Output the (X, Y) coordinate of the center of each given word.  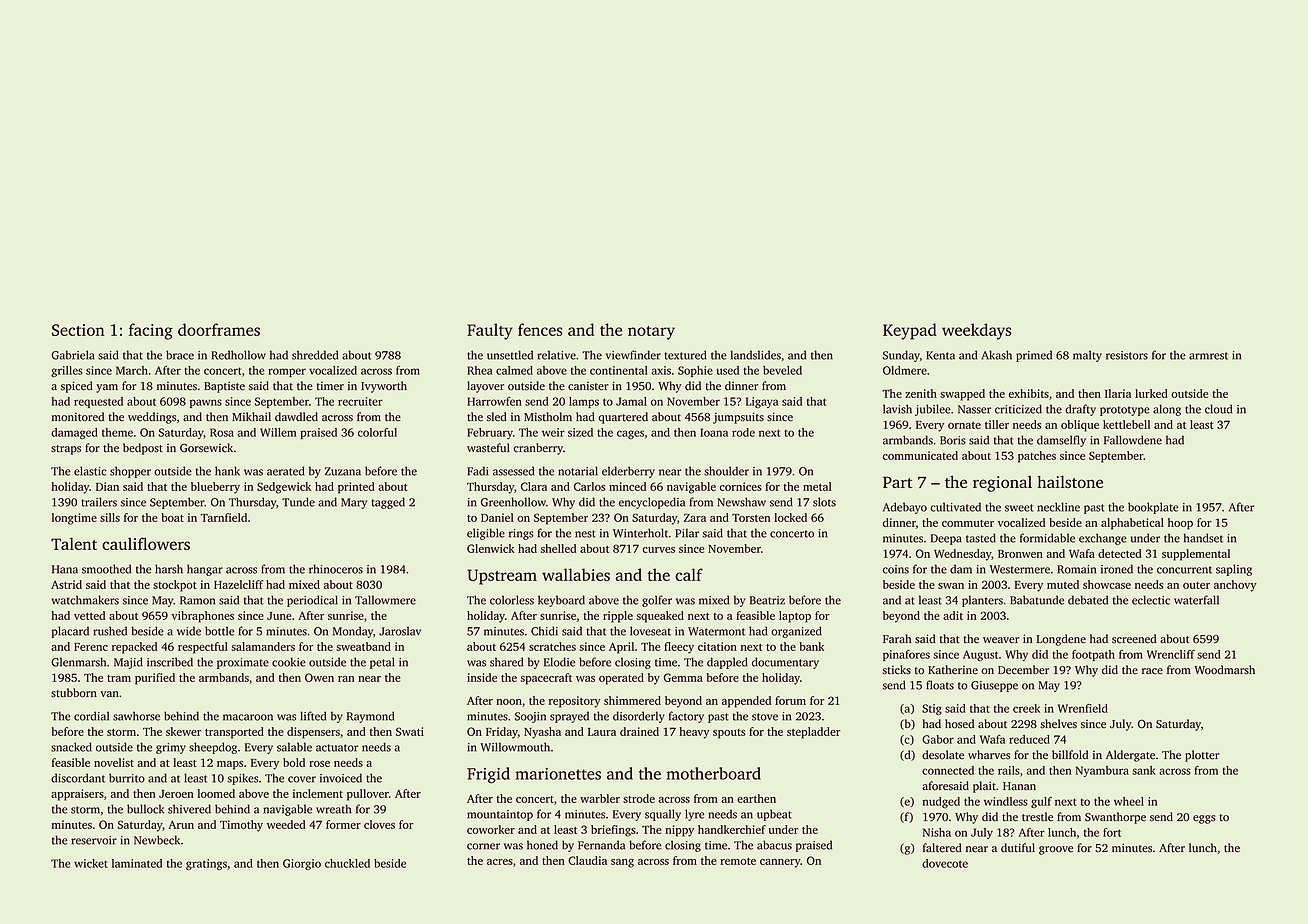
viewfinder (633, 355)
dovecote (945, 863)
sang (622, 863)
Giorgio (302, 864)
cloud (1218, 409)
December (1023, 670)
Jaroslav (400, 631)
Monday (353, 632)
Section (78, 330)
